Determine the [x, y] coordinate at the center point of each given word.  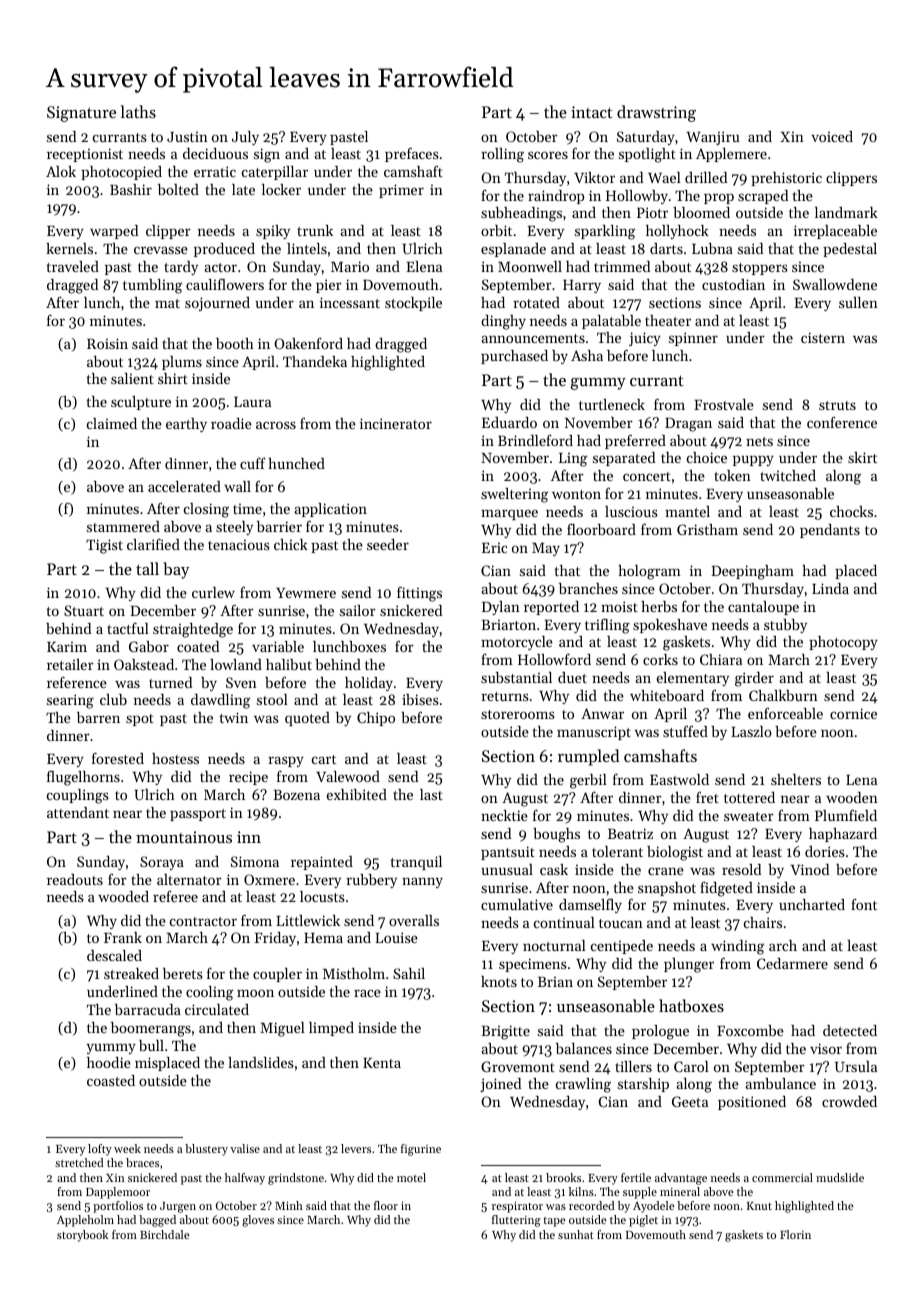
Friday [275, 939]
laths [138, 111]
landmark [846, 212]
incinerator [396, 423]
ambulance [780, 1083]
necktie [504, 815]
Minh [289, 1205]
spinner [693, 339]
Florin [795, 1234]
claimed [112, 423]
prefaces [412, 154]
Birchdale [165, 1234]
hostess [175, 758]
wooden [852, 797]
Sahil [409, 973]
